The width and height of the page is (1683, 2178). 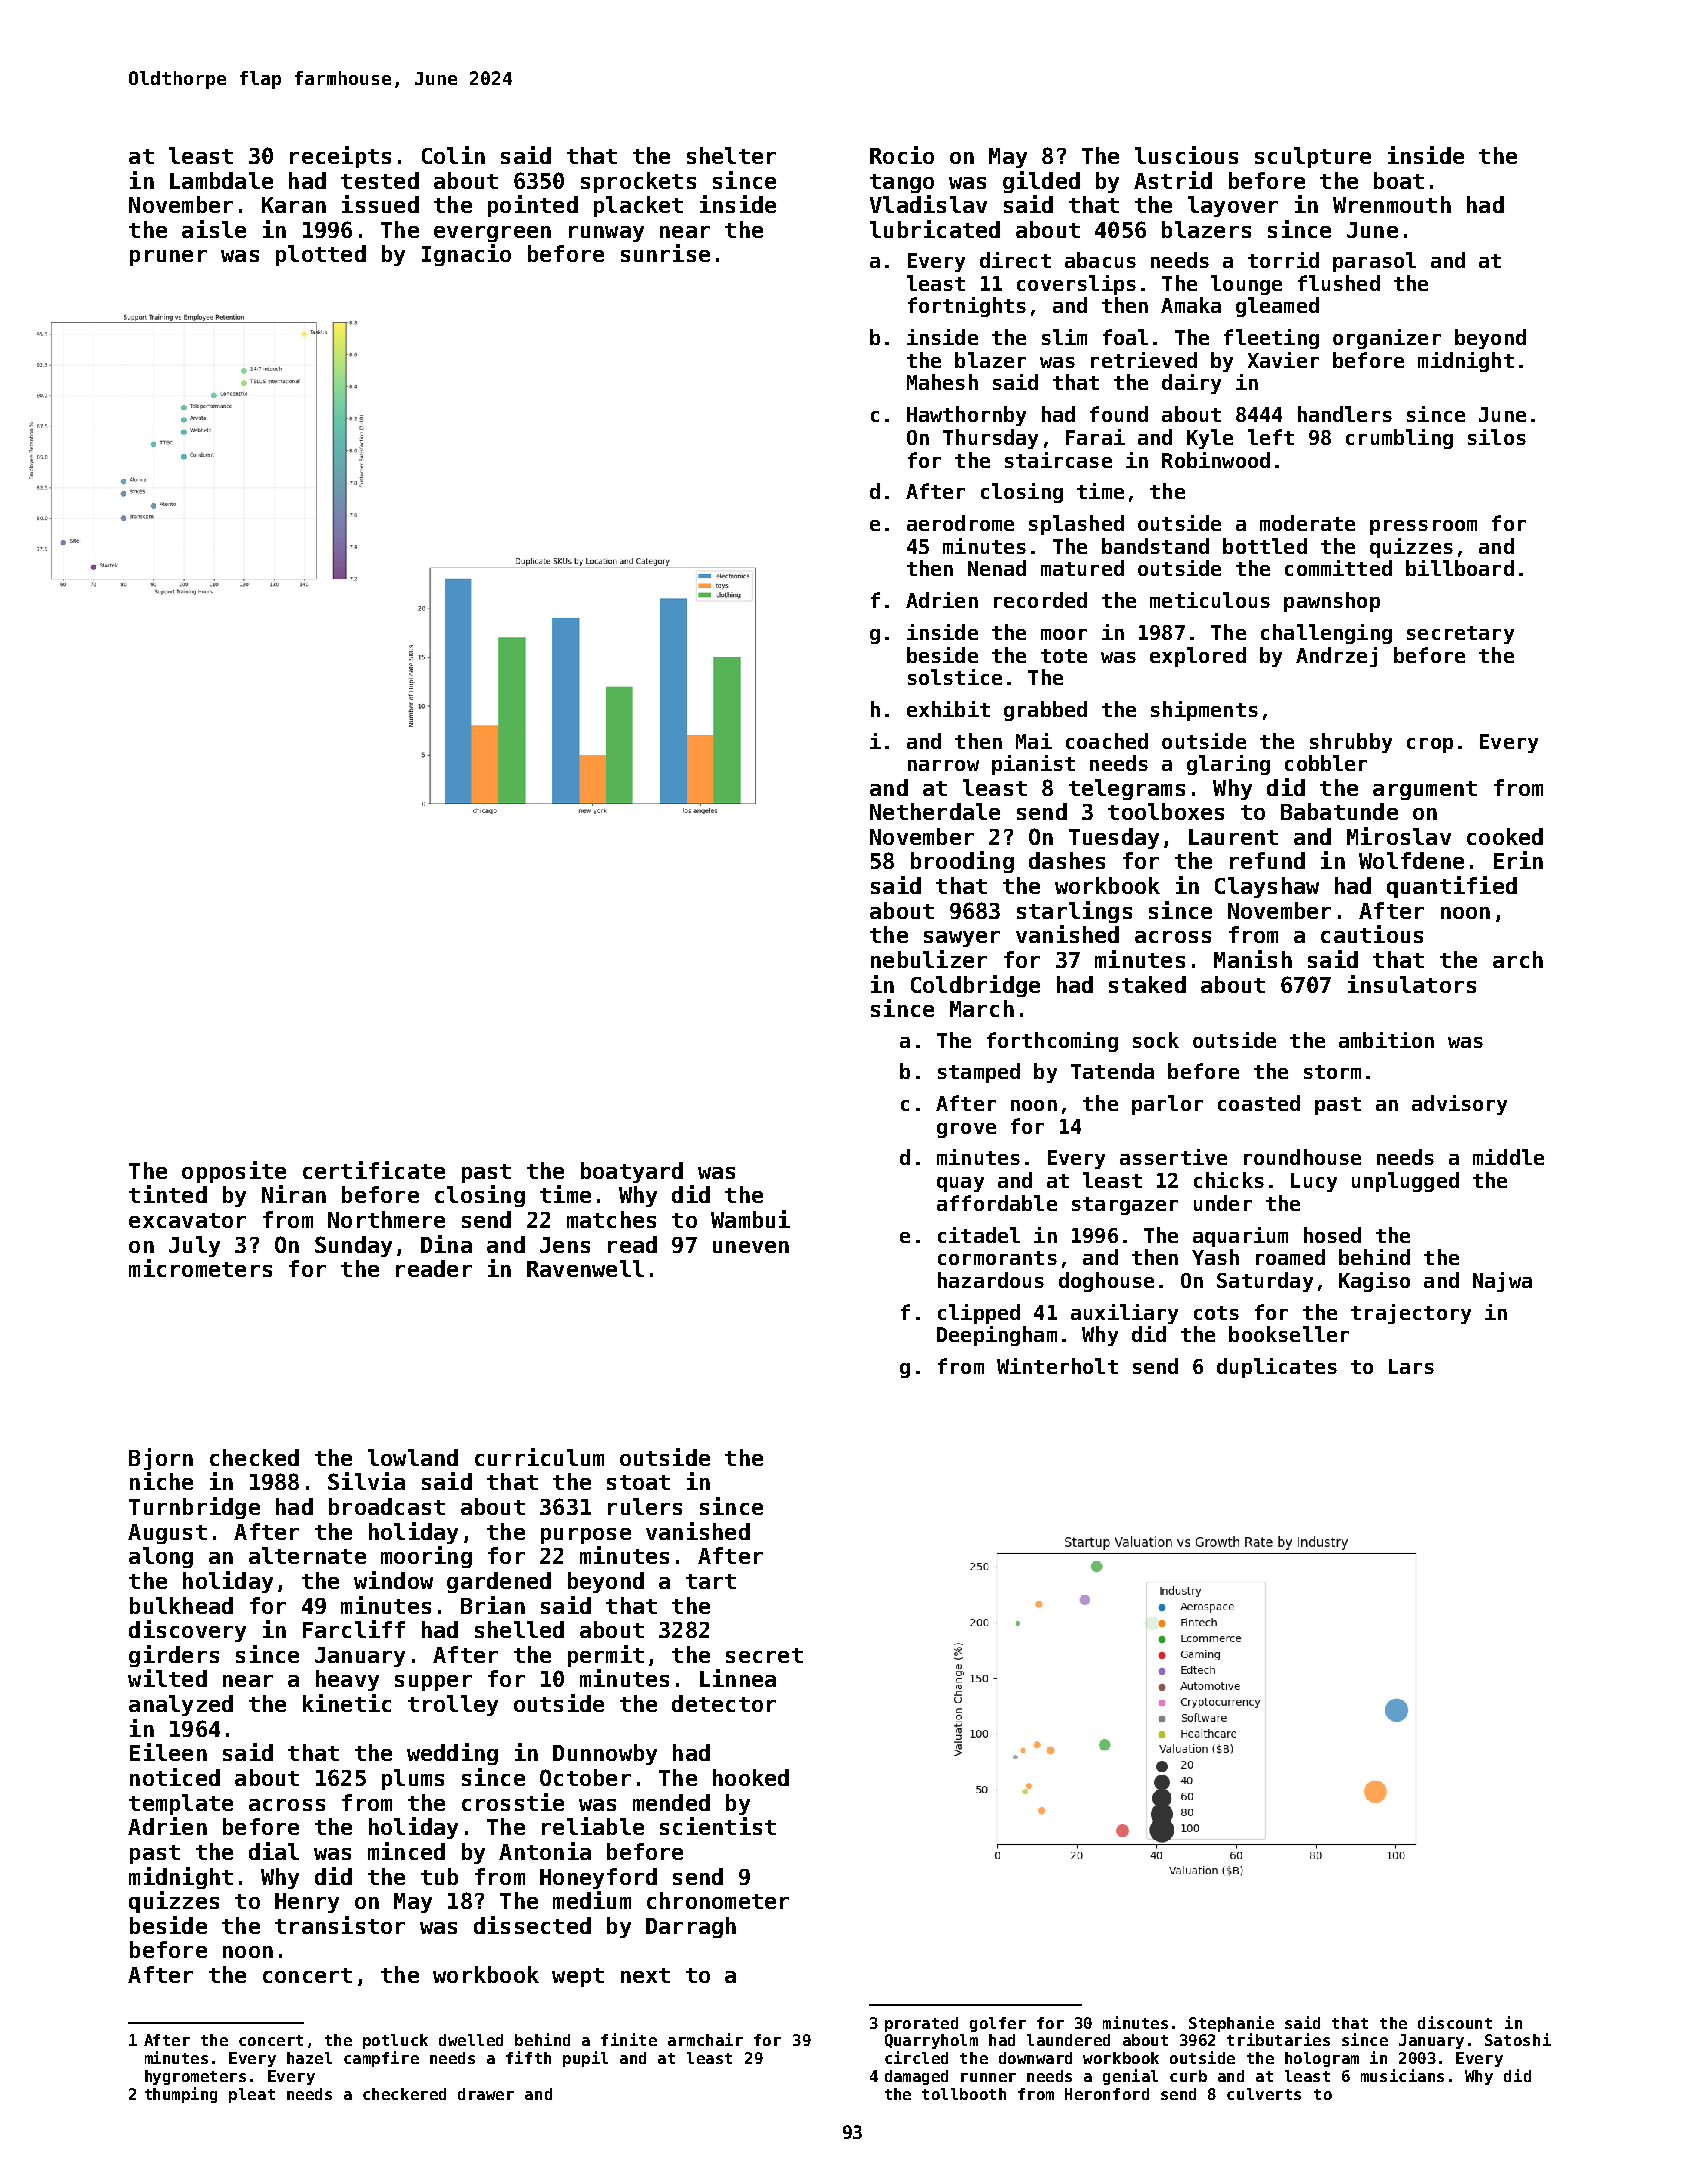 What do you see at coordinates (307, 1903) in the page?
I see `Henry` at bounding box center [307, 1903].
